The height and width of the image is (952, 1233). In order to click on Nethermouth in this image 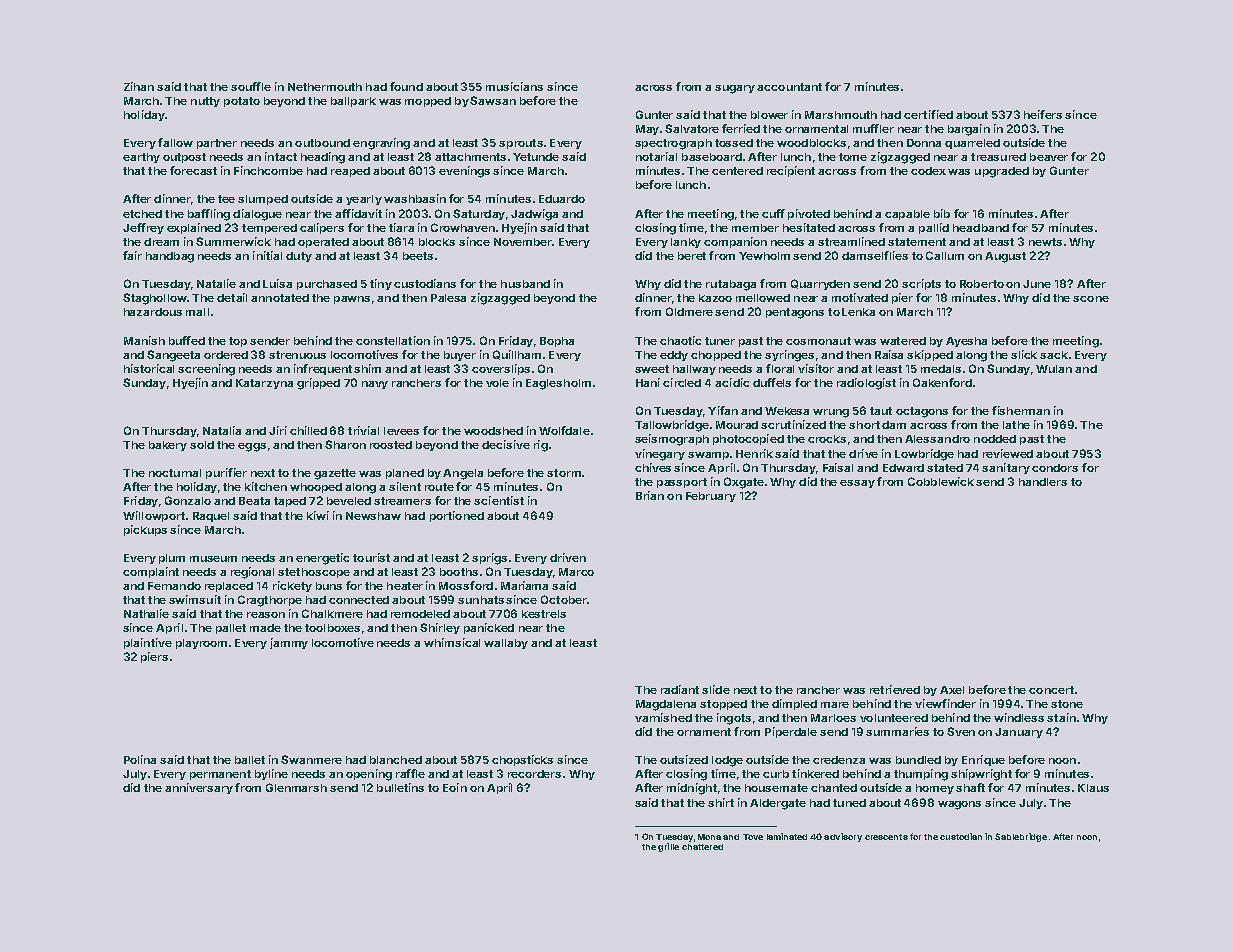, I will do `click(325, 87)`.
